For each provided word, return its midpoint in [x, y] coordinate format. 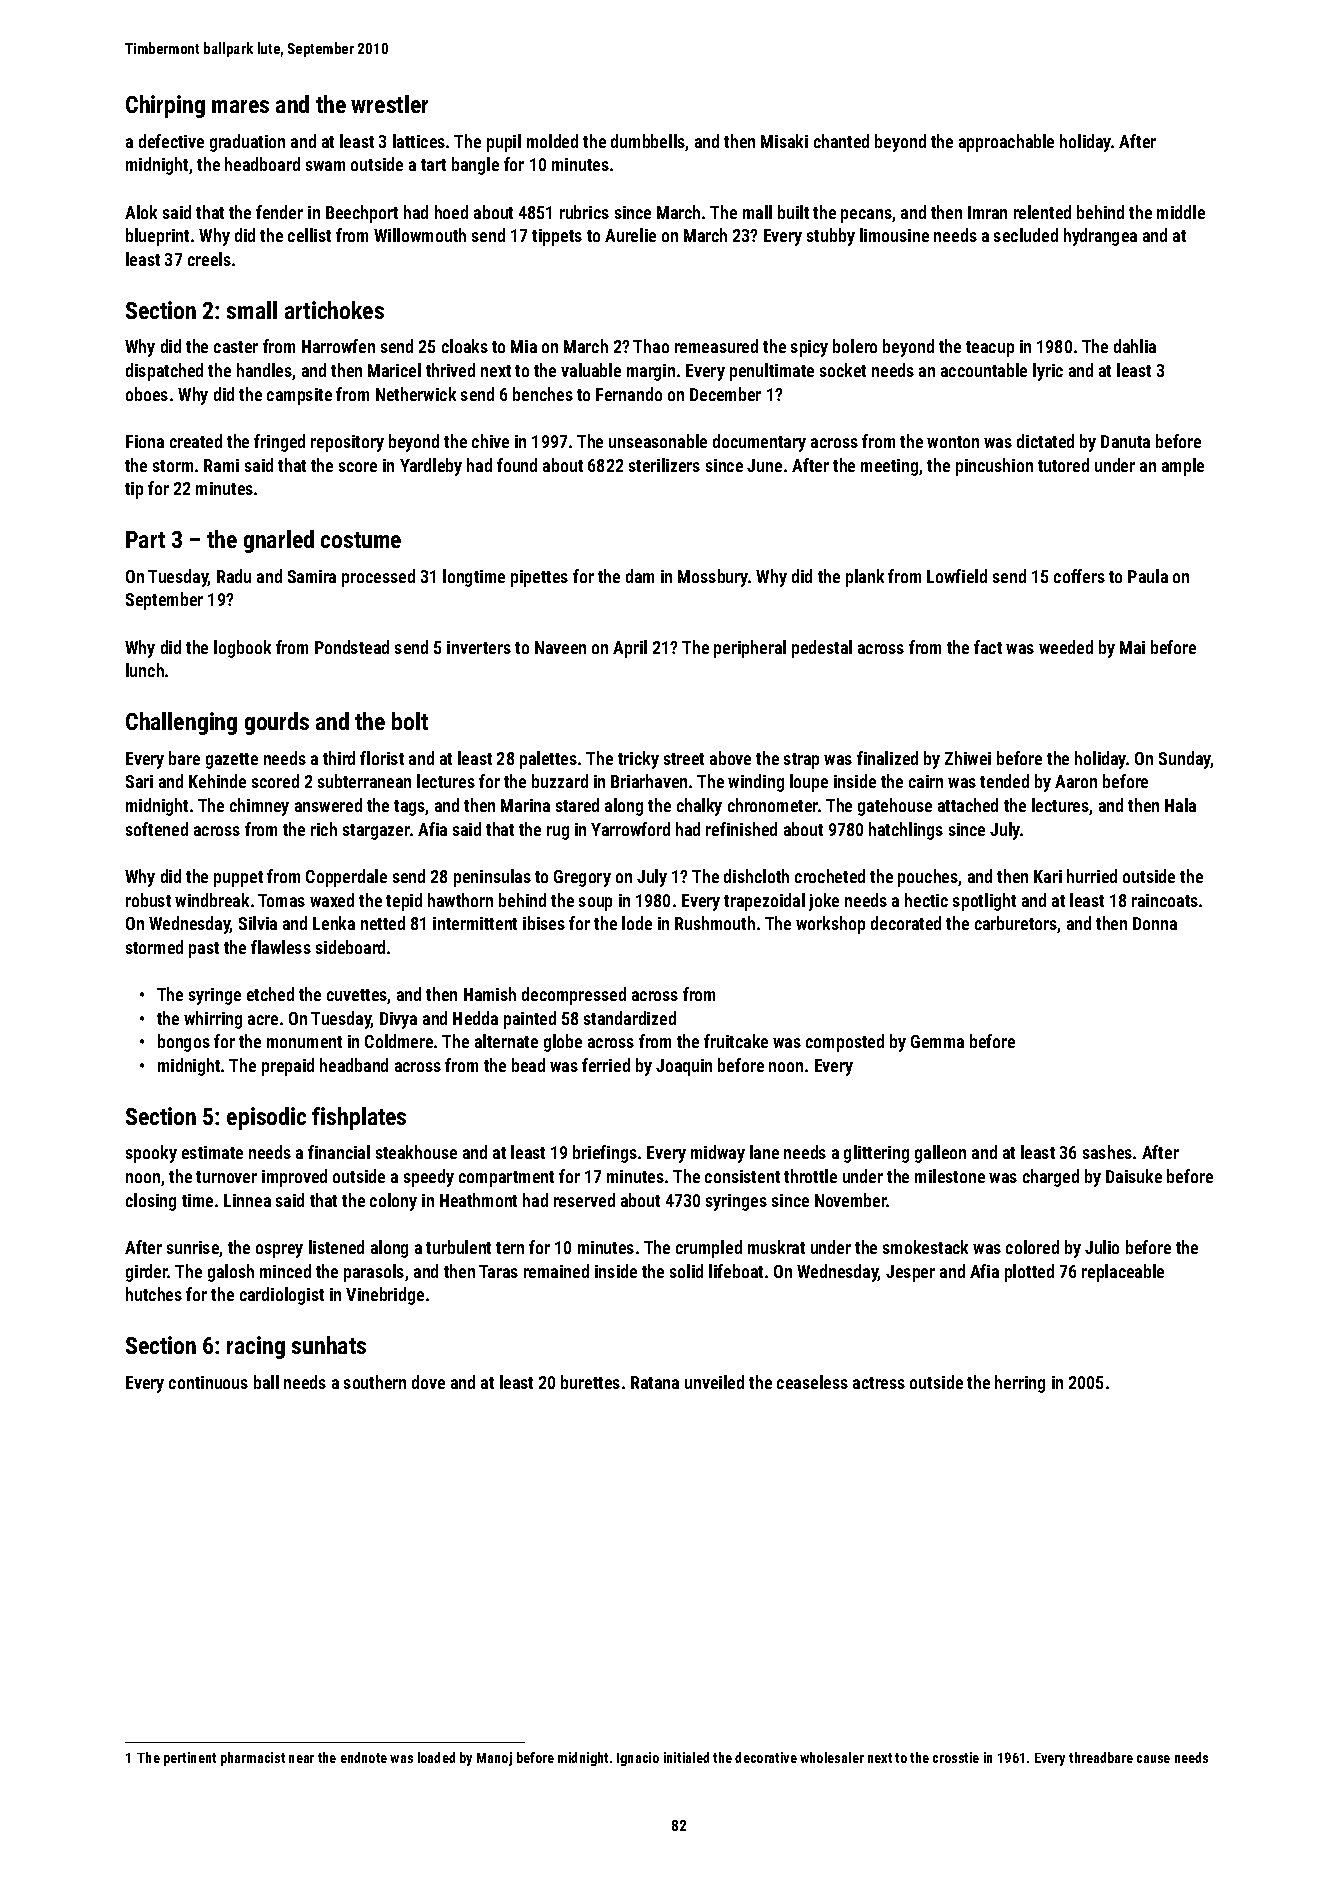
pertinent [190, 1759]
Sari [139, 781]
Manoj [494, 1759]
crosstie [956, 1757]
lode [637, 923]
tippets [557, 237]
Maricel [394, 370]
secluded [1026, 235]
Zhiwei [968, 758]
